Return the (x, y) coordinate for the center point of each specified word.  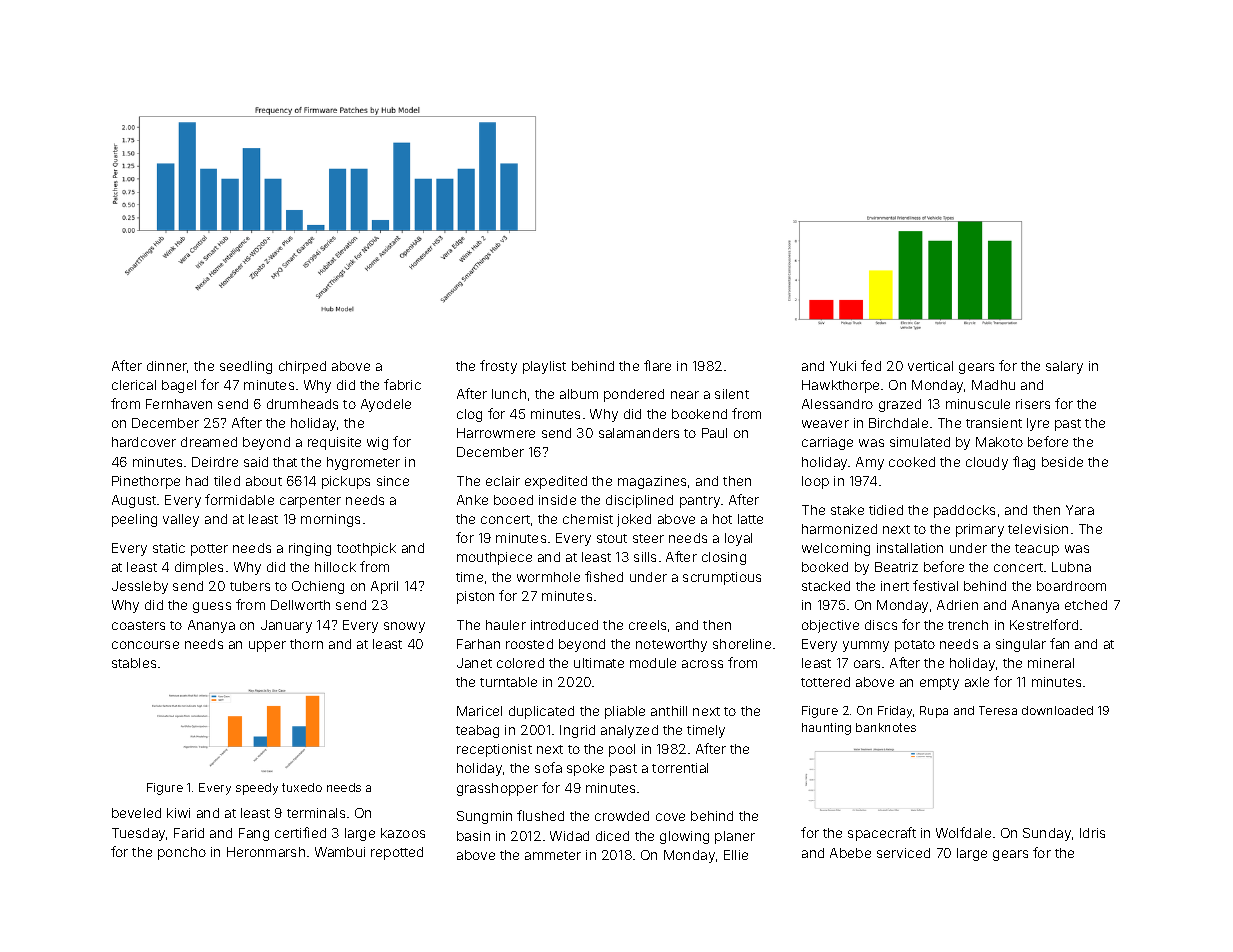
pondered (634, 395)
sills (645, 557)
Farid (189, 833)
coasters (138, 625)
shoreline (742, 644)
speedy (257, 789)
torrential (680, 768)
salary (1064, 367)
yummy (866, 646)
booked (825, 567)
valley (181, 520)
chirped (302, 367)
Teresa (998, 710)
